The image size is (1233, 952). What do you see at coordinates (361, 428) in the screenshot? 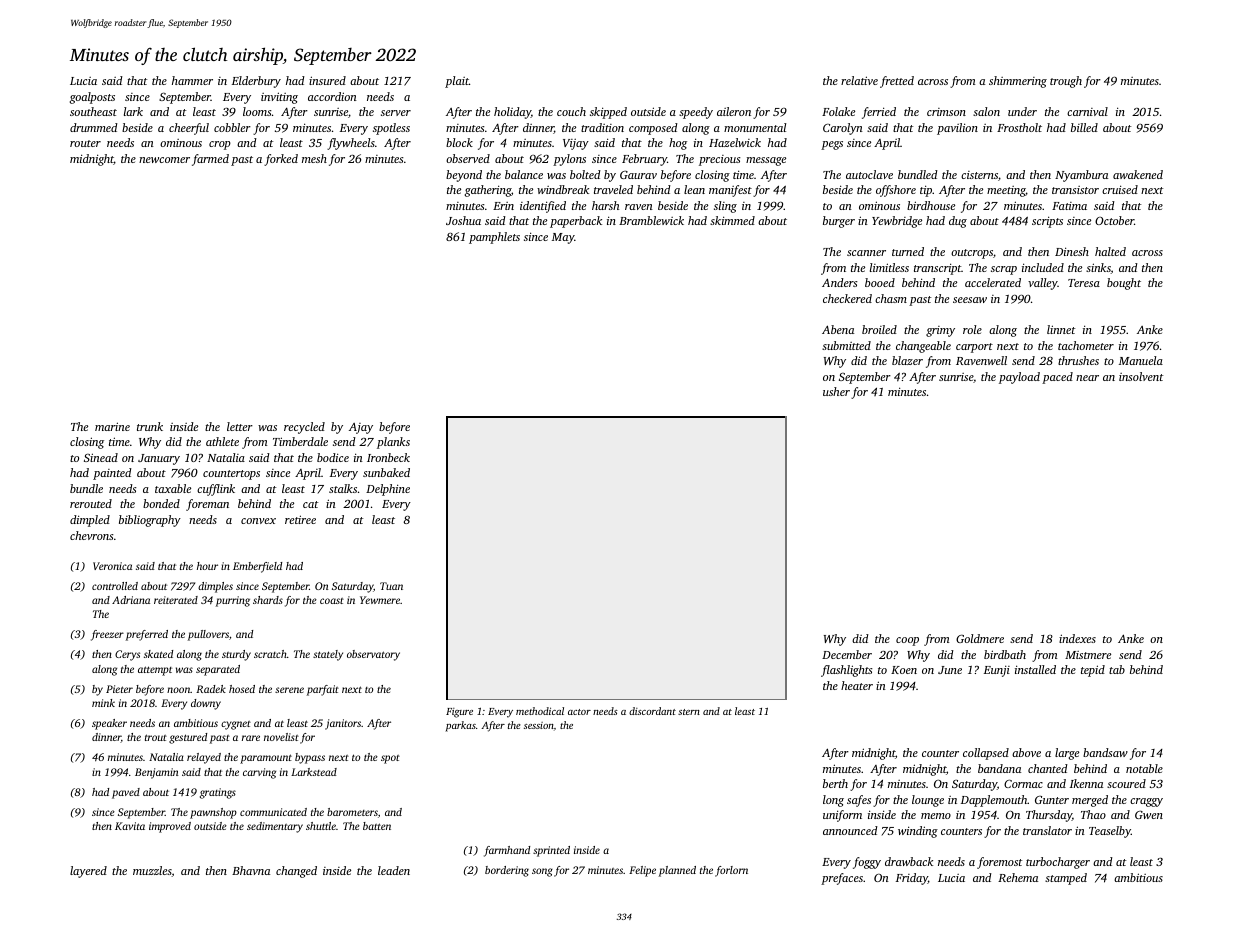
I see `Ajay` at bounding box center [361, 428].
